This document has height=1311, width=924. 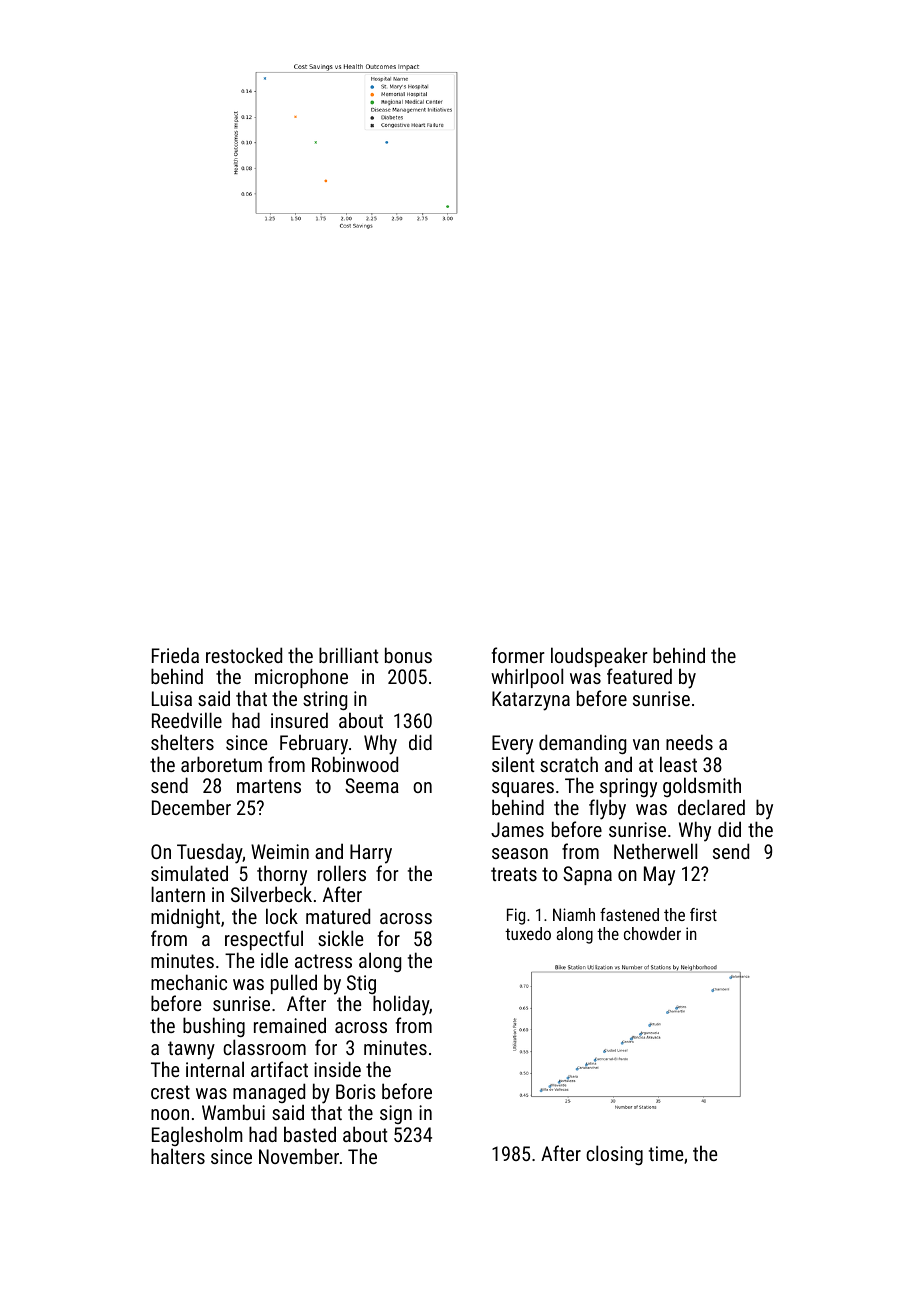 What do you see at coordinates (523, 789) in the document?
I see `squares` at bounding box center [523, 789].
